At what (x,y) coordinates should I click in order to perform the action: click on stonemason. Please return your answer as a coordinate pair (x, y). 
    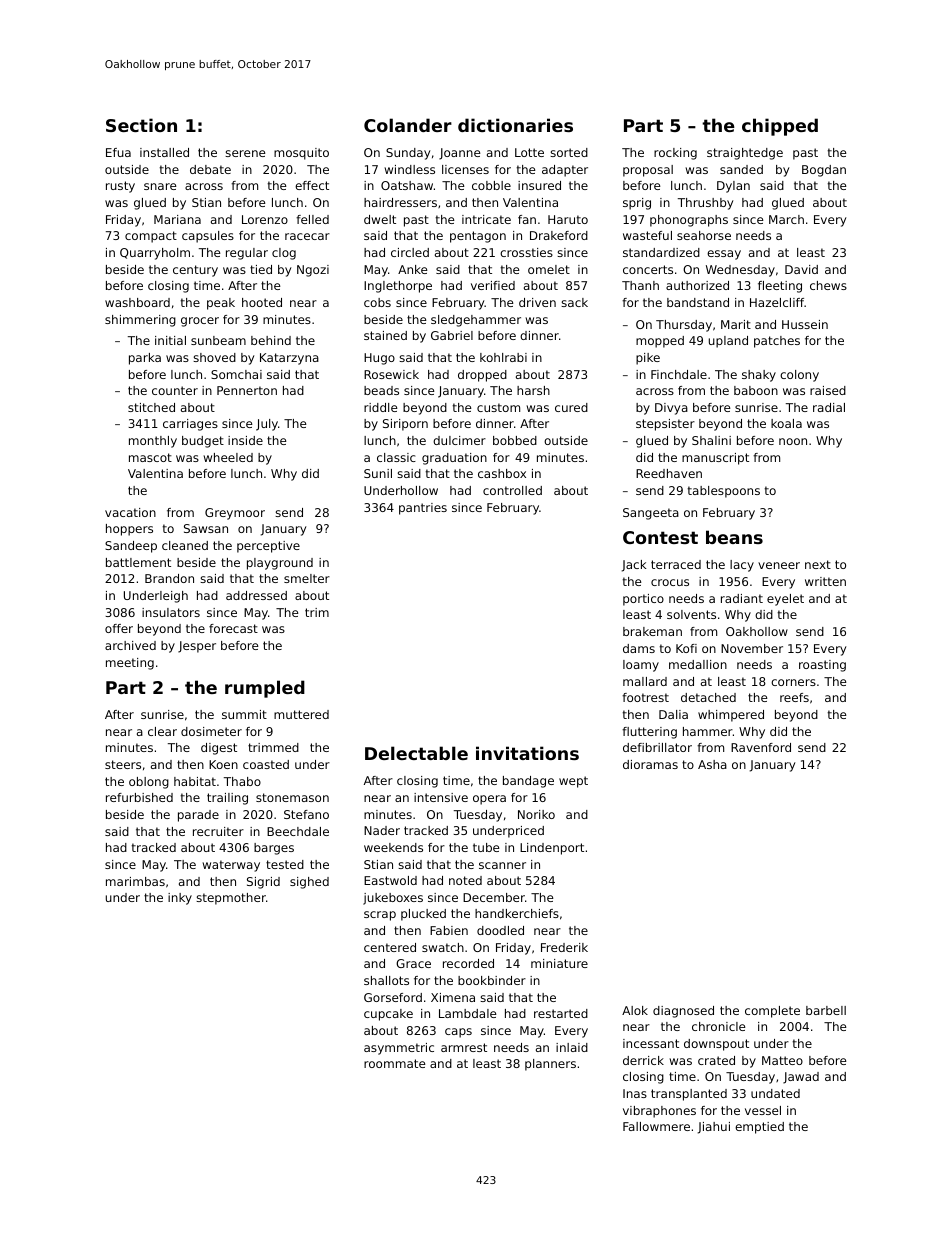
    Looking at the image, I should click on (292, 797).
